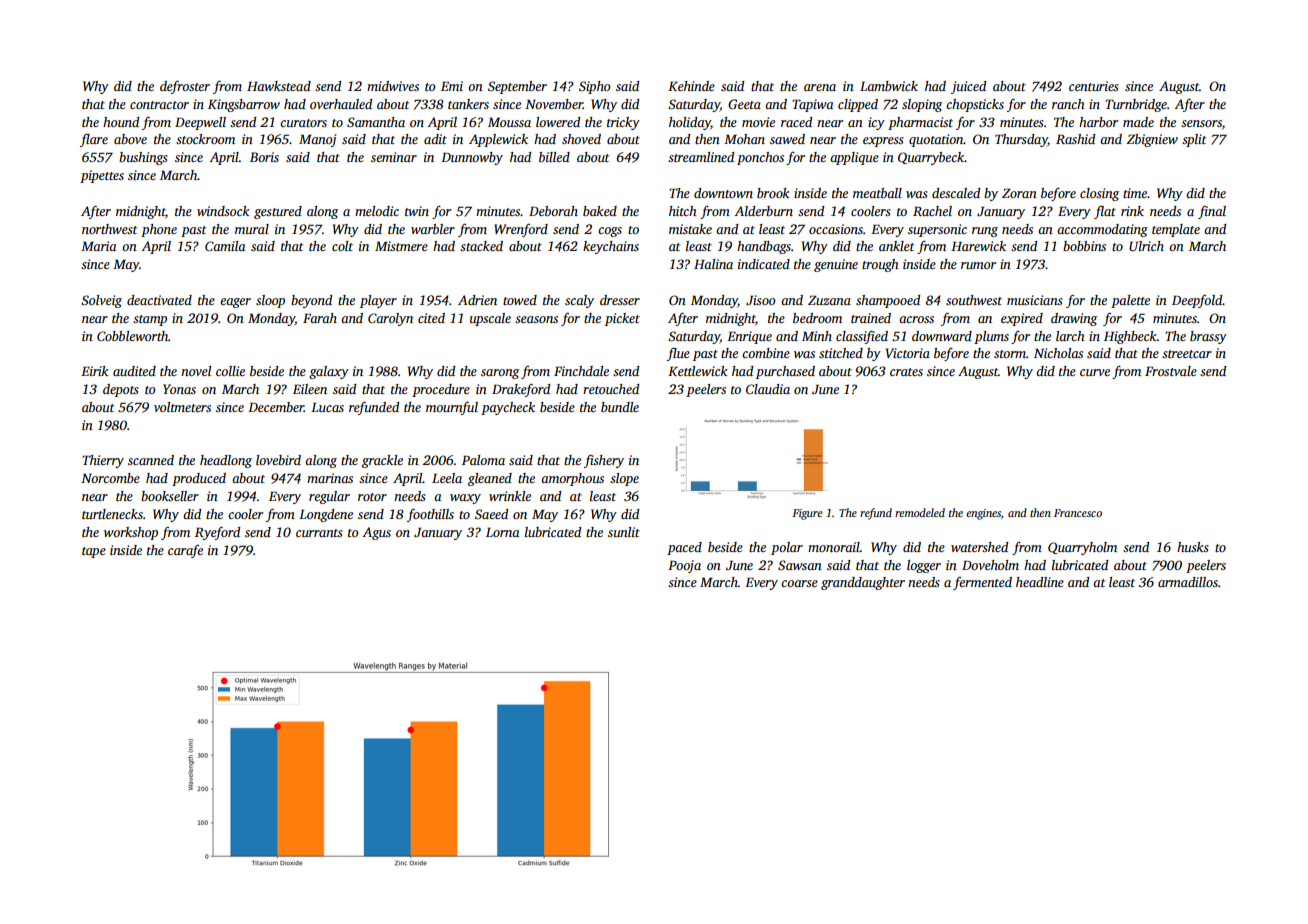 This page has width=1308, height=924. I want to click on shoved, so click(581, 139).
